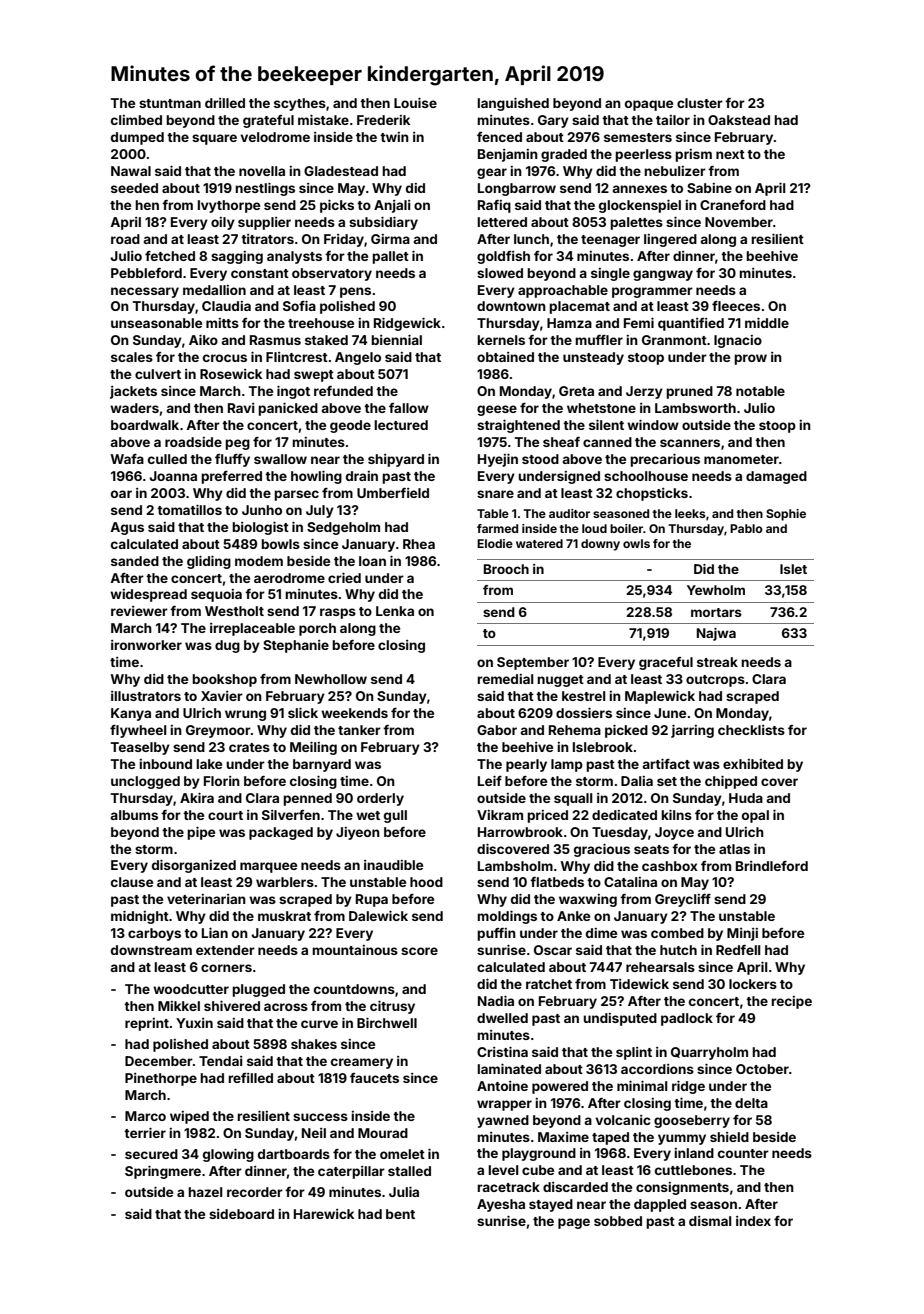  What do you see at coordinates (291, 815) in the page?
I see `Silverfen` at bounding box center [291, 815].
